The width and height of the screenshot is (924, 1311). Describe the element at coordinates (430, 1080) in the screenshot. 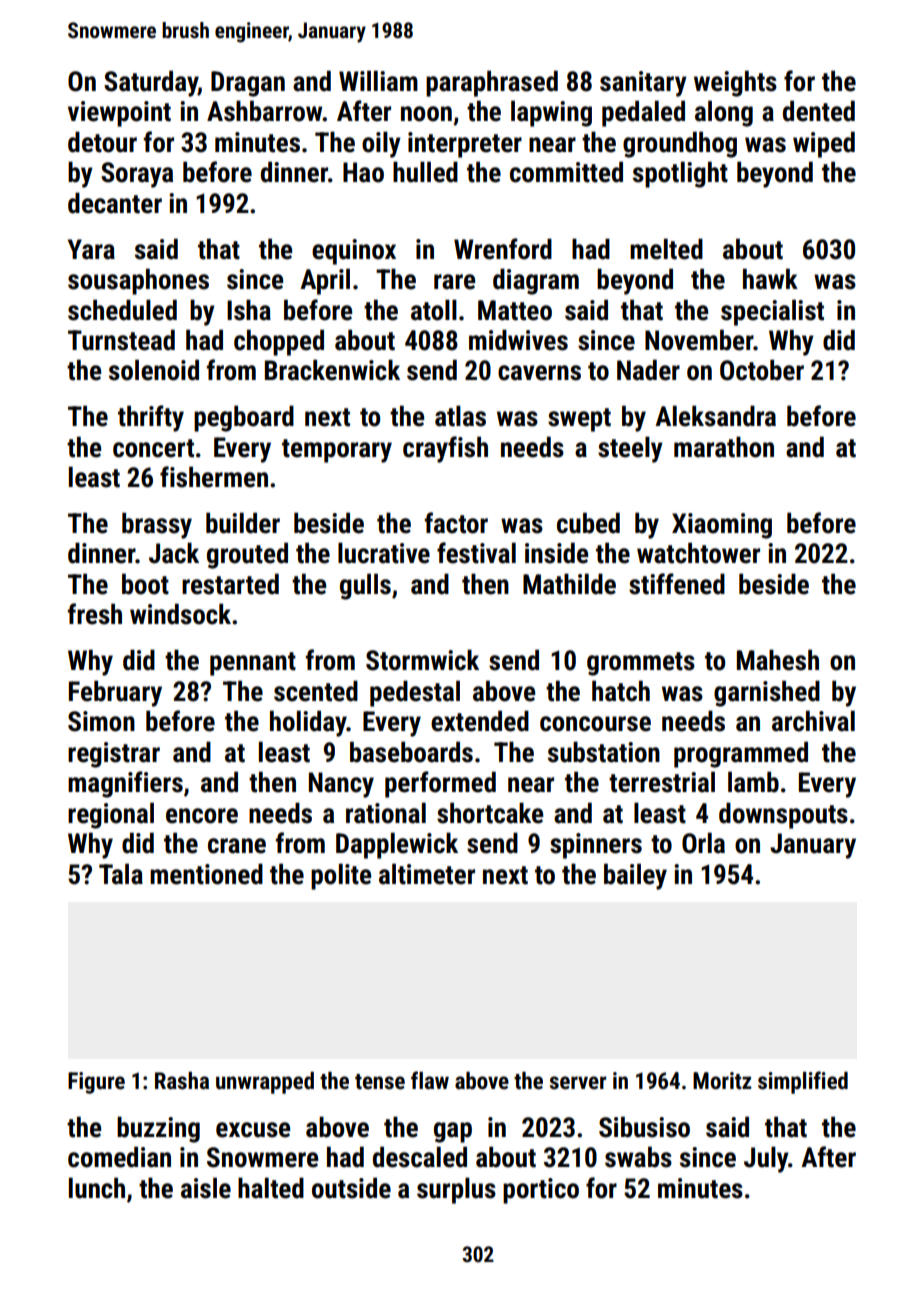

I see `flaw` at that location.
